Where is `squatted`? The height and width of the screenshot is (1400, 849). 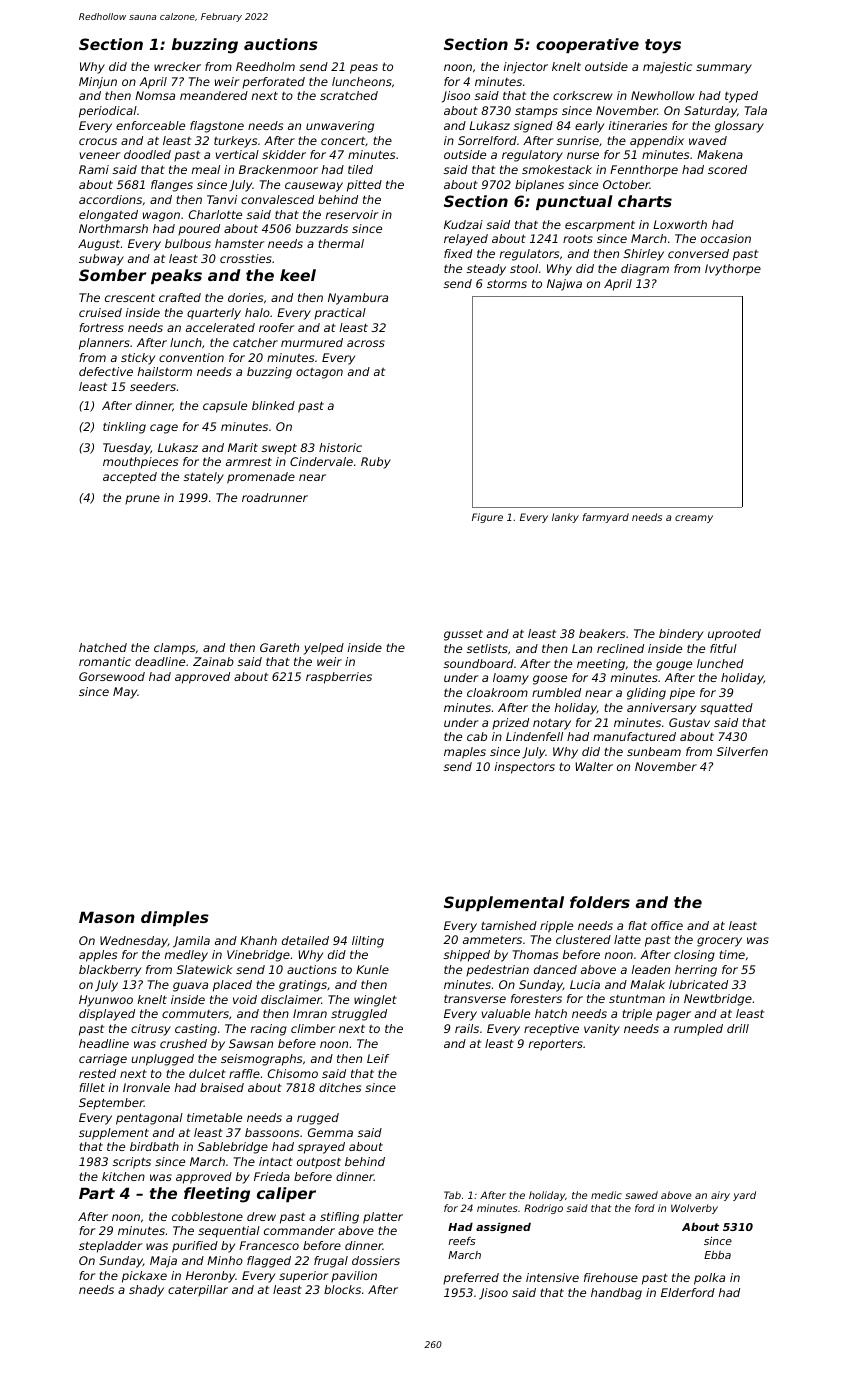 squatted is located at coordinates (726, 709).
